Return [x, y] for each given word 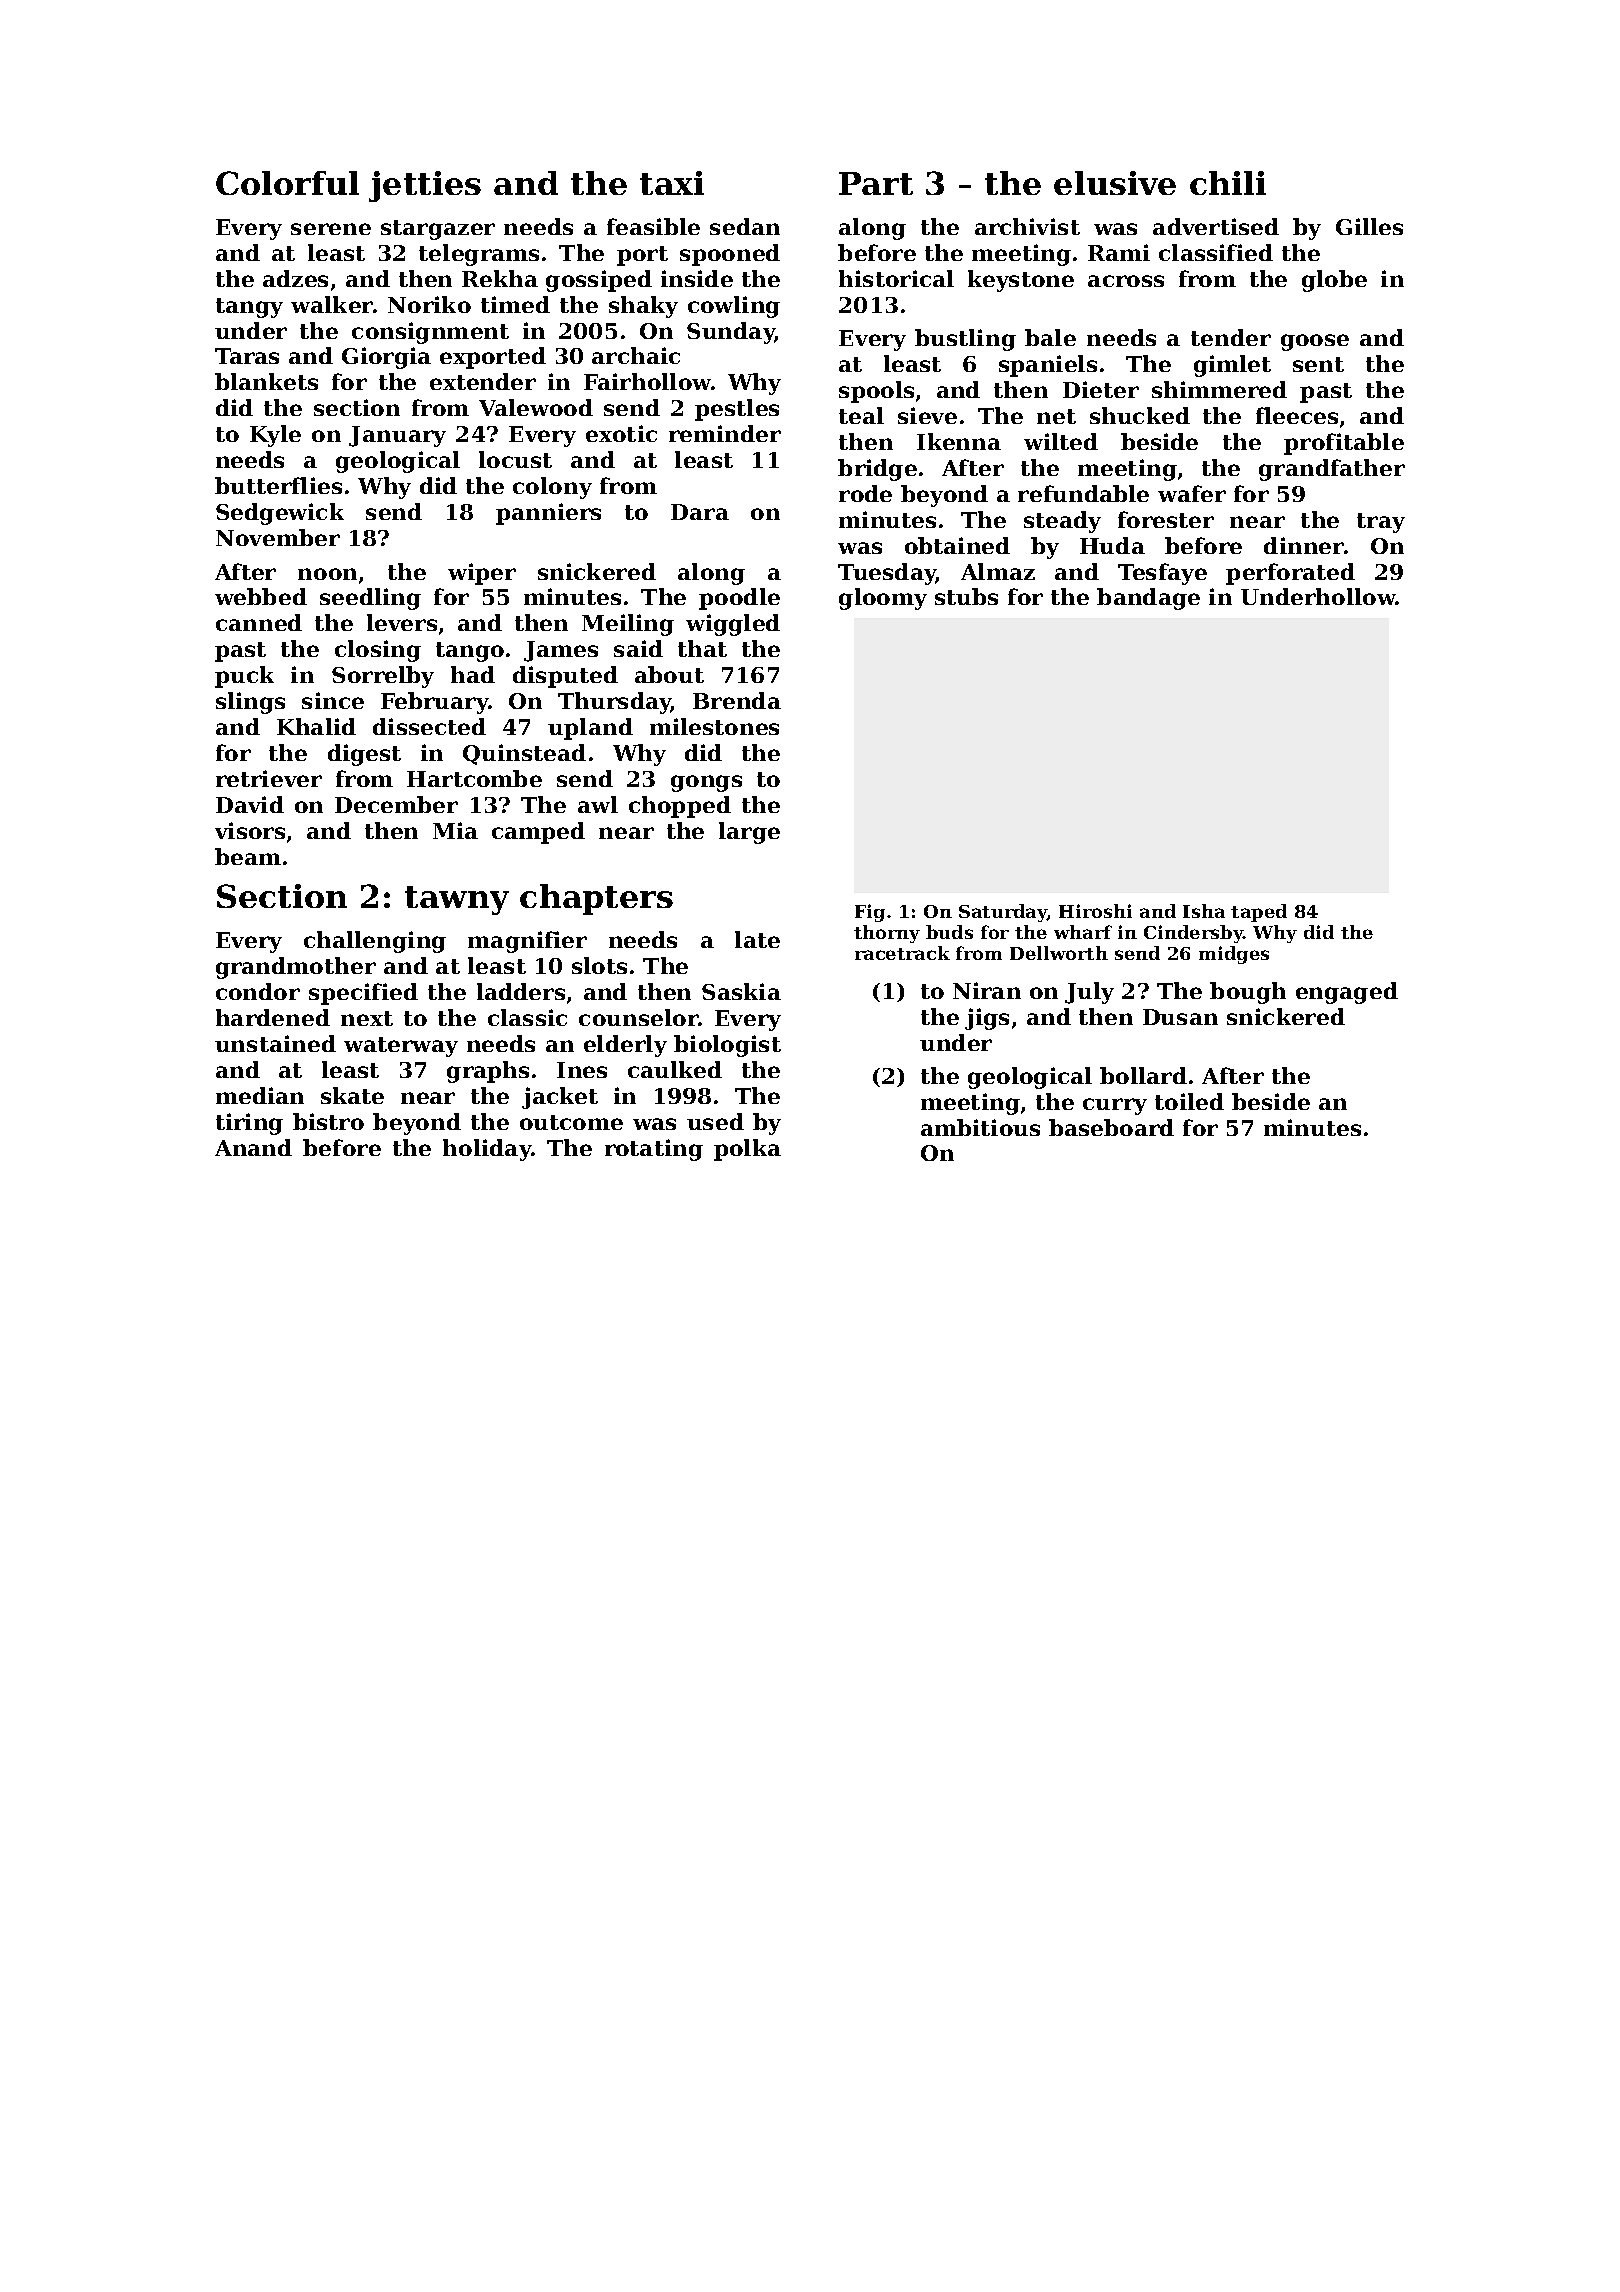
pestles [737, 410]
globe [1334, 281]
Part [876, 183]
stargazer [438, 230]
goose [1315, 342]
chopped [680, 807]
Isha [1204, 911]
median [260, 1095]
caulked [675, 1069]
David [250, 804]
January [397, 436]
